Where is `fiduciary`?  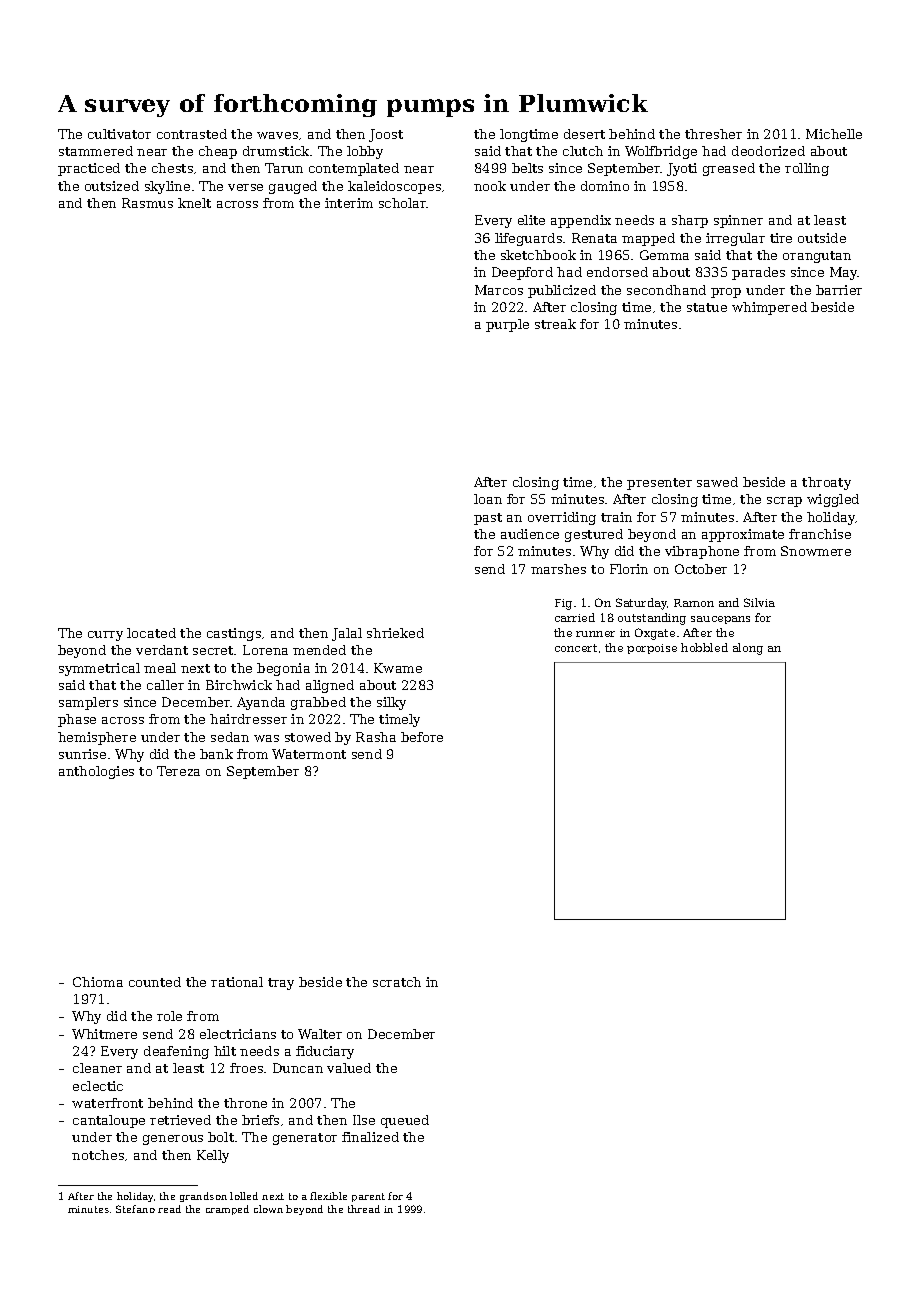 fiduciary is located at coordinates (325, 1052).
